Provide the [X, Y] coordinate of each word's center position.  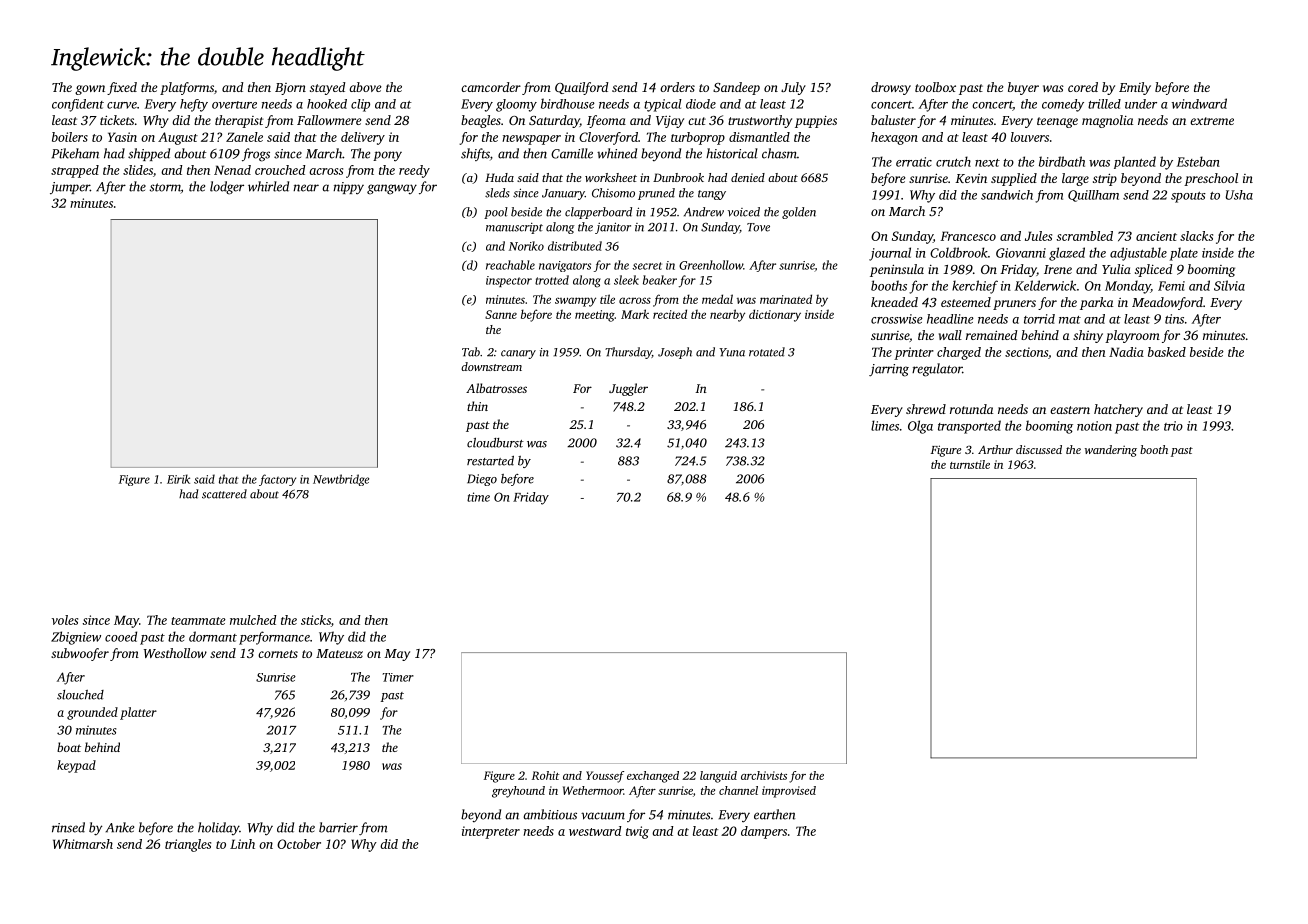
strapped [75, 171]
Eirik [178, 479]
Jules [1038, 236]
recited [670, 314]
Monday [1128, 287]
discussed [1039, 449]
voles [65, 620]
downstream [491, 366]
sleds [497, 193]
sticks [316, 620]
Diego [482, 480]
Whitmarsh [83, 844]
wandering [1111, 451]
